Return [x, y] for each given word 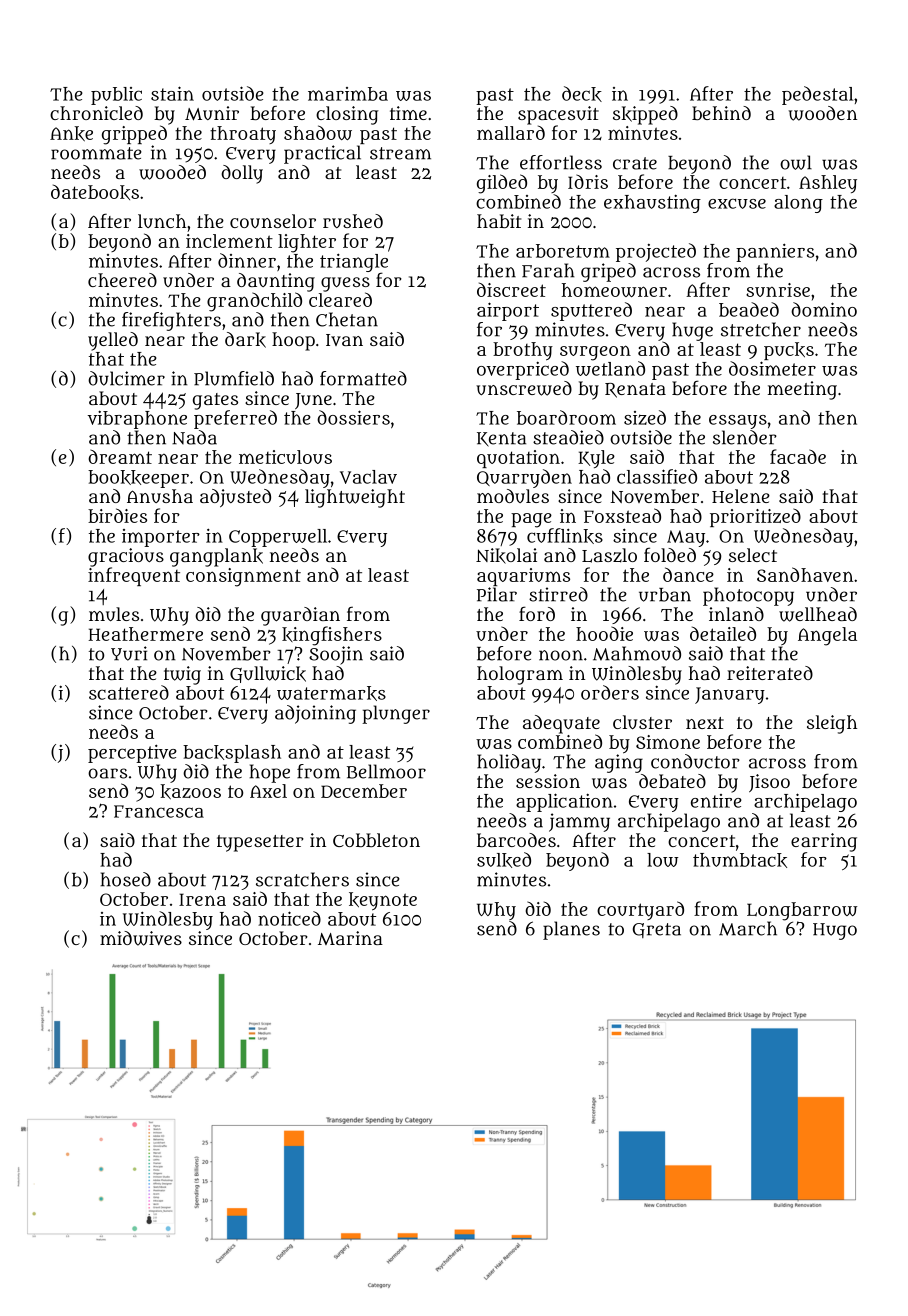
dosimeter [772, 368]
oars [107, 773]
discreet [511, 289]
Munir [212, 113]
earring [824, 842]
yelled [113, 341]
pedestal [817, 95]
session [548, 781]
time [408, 113]
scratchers [302, 879]
